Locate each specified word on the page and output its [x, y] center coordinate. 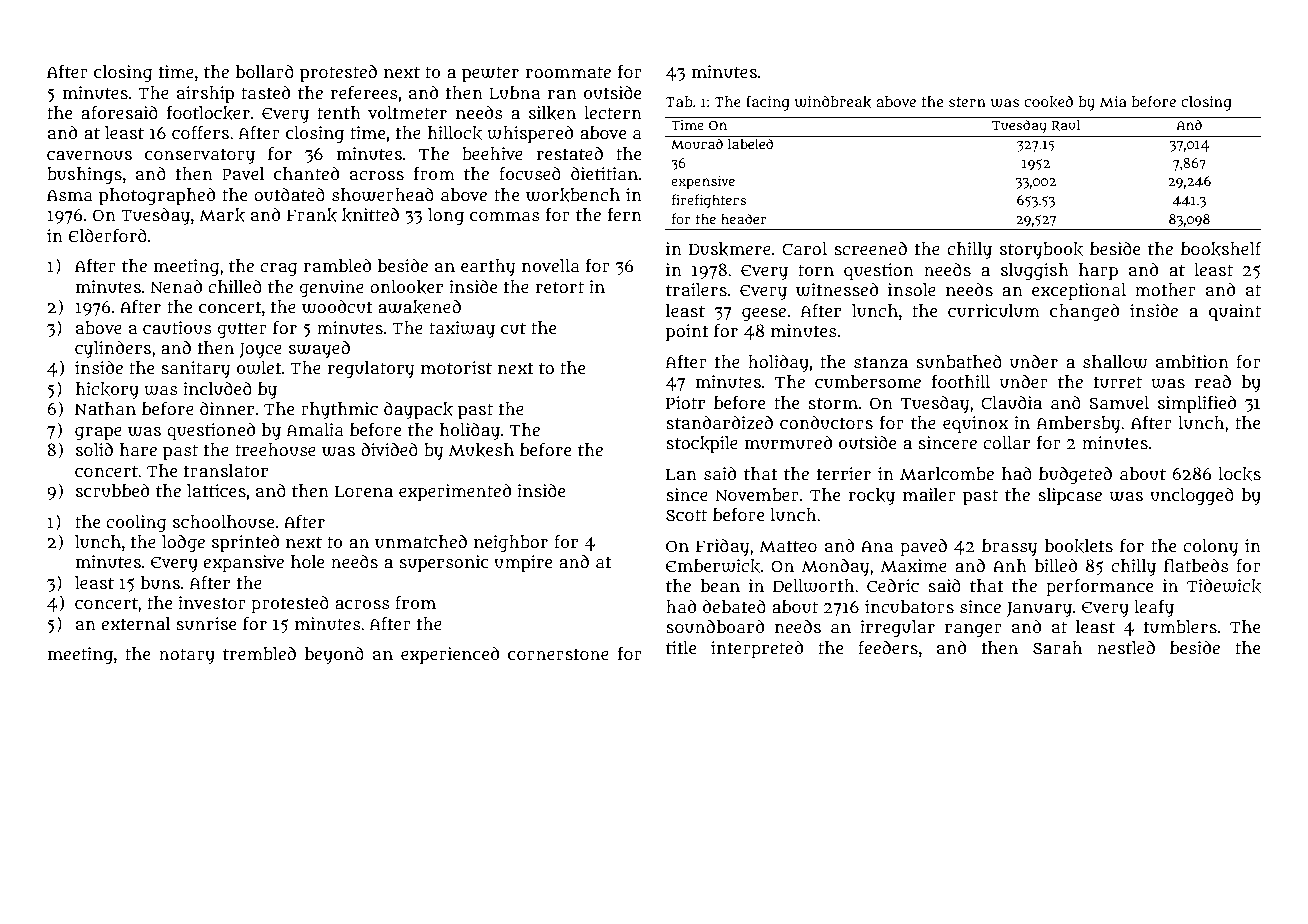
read [1213, 381]
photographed [157, 197]
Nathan [105, 409]
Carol [804, 249]
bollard [265, 71]
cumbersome [868, 382]
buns [160, 583]
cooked [1048, 102]
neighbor [511, 543]
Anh [1010, 565]
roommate [568, 72]
